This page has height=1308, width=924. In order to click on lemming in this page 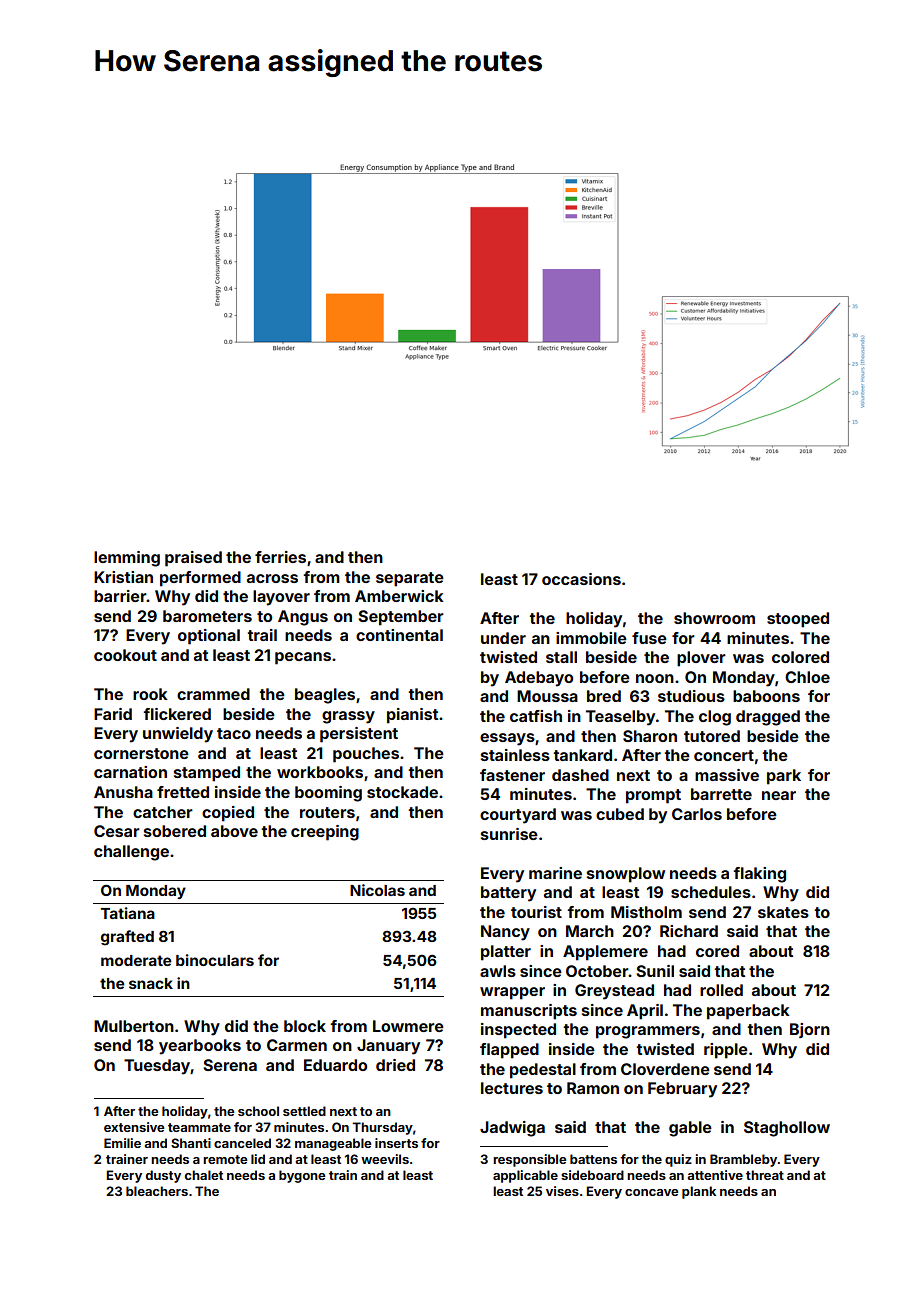, I will do `click(127, 559)`.
